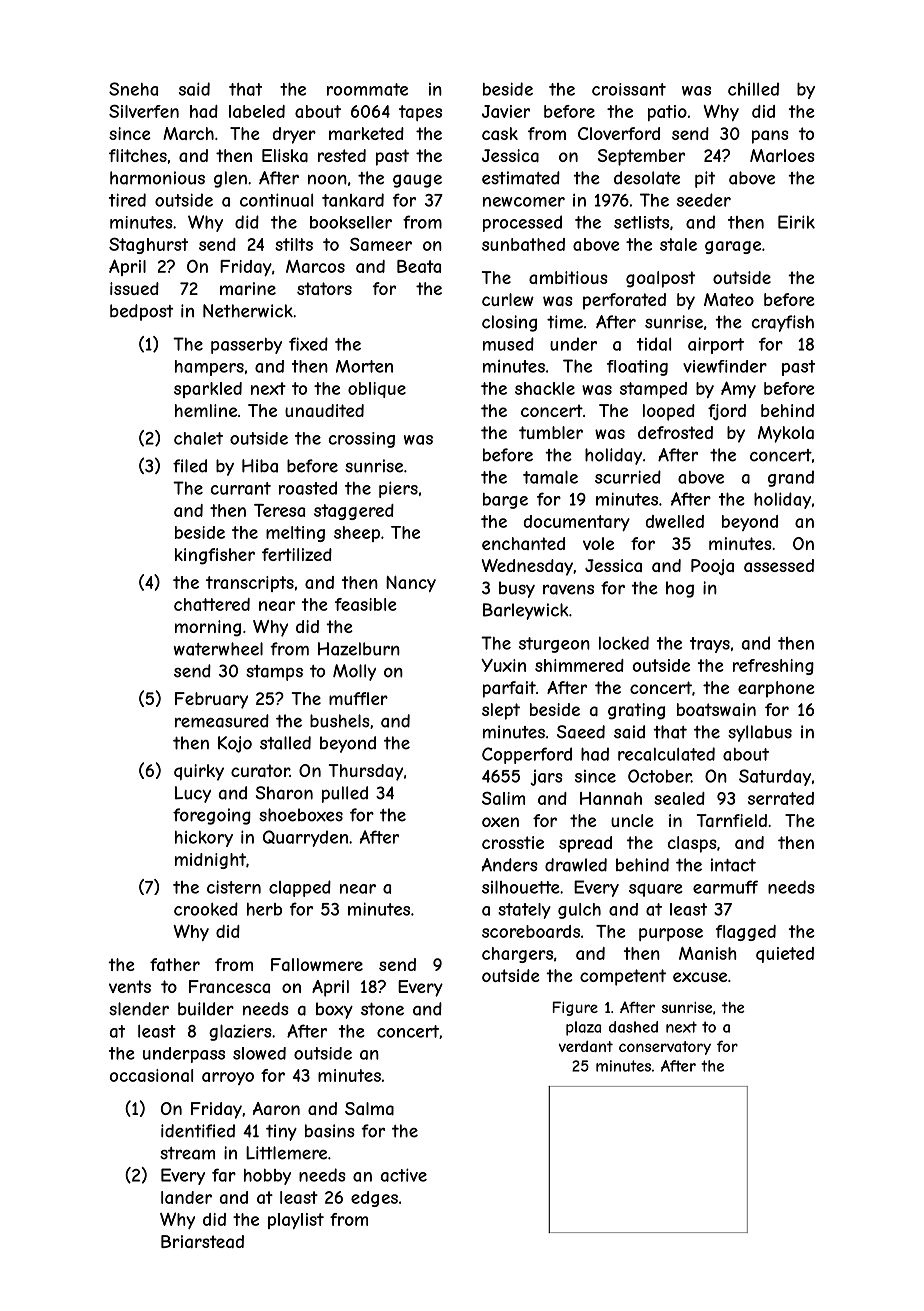  What do you see at coordinates (501, 711) in the screenshot?
I see `slept` at bounding box center [501, 711].
